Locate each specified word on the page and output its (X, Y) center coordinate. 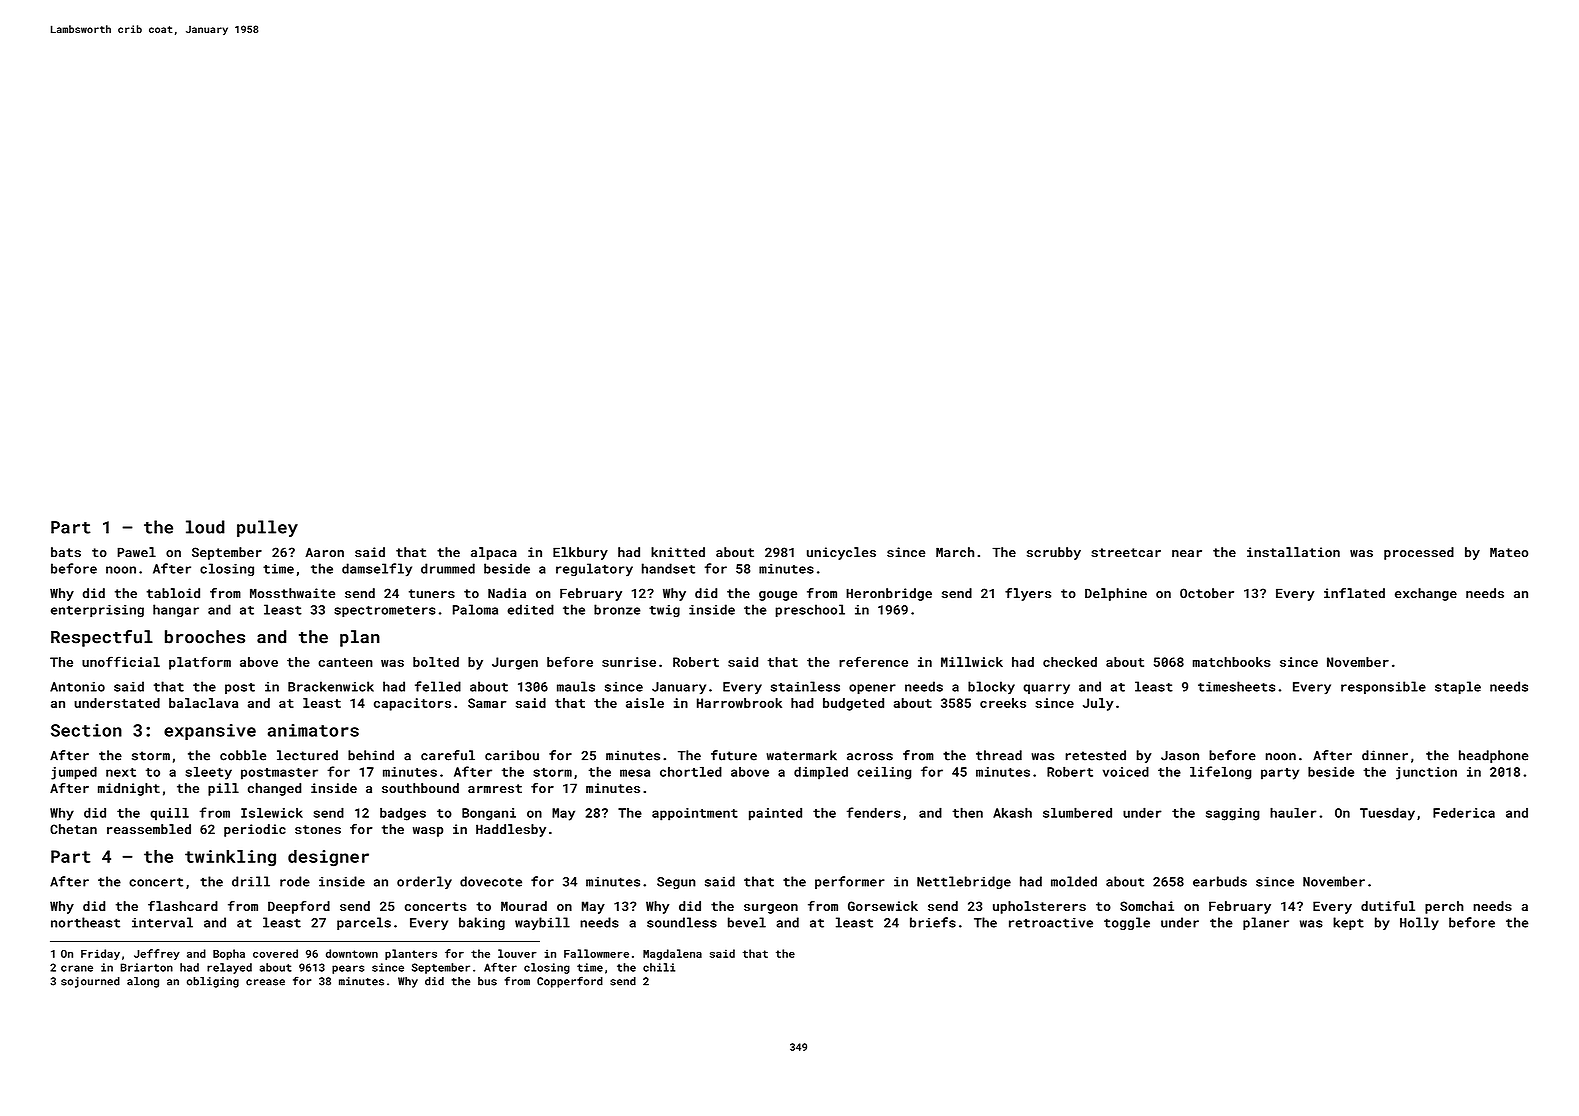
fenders (874, 812)
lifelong (1220, 773)
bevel (747, 922)
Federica (1464, 813)
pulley (267, 528)
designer (328, 858)
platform (200, 663)
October (1207, 593)
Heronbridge (889, 594)
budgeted (853, 704)
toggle (1127, 923)
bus (487, 981)
